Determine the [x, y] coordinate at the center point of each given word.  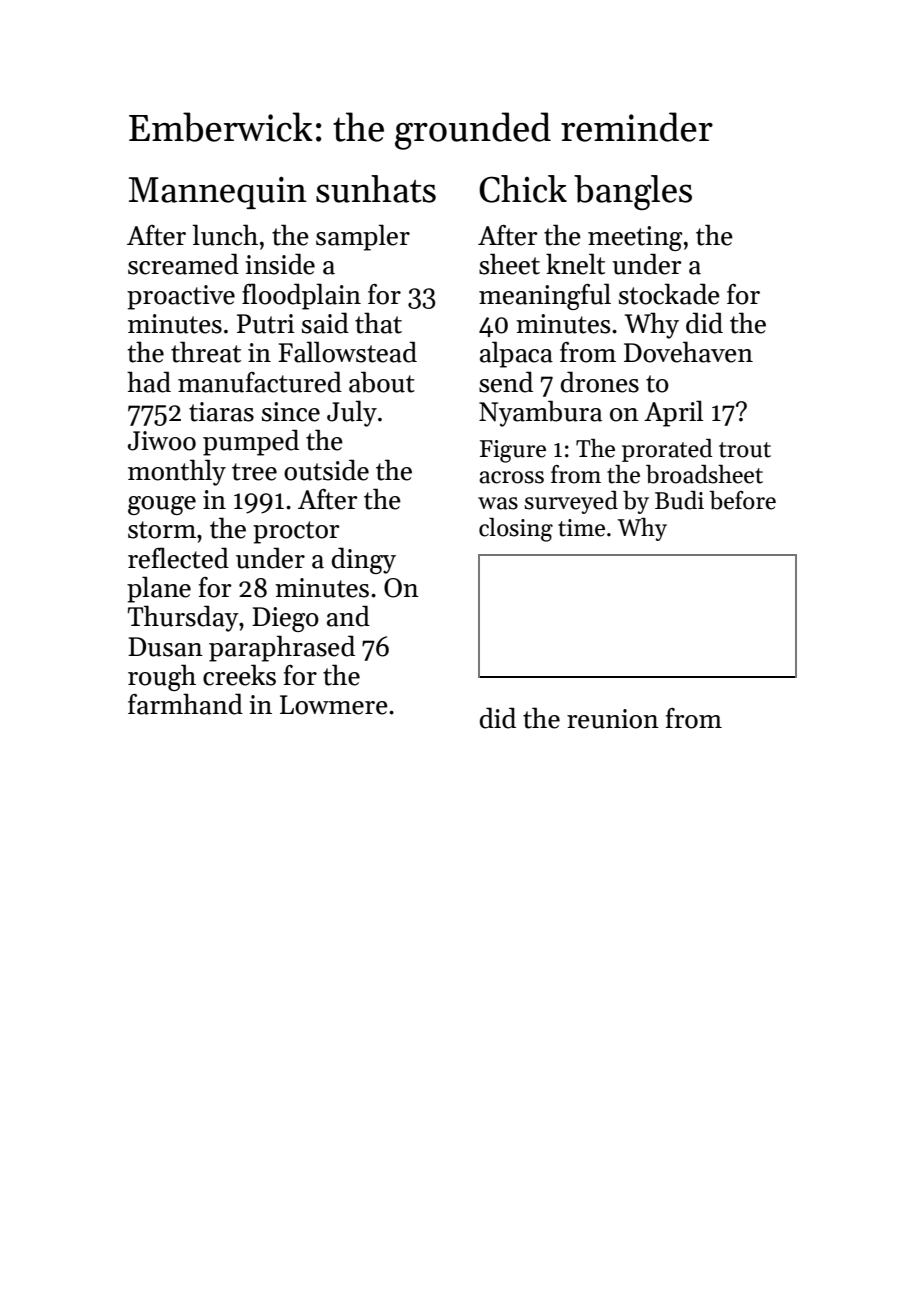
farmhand [185, 704]
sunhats [376, 189]
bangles [633, 192]
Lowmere [334, 705]
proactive [181, 297]
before [742, 500]
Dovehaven [688, 352]
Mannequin [218, 193]
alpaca [516, 354]
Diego [285, 619]
